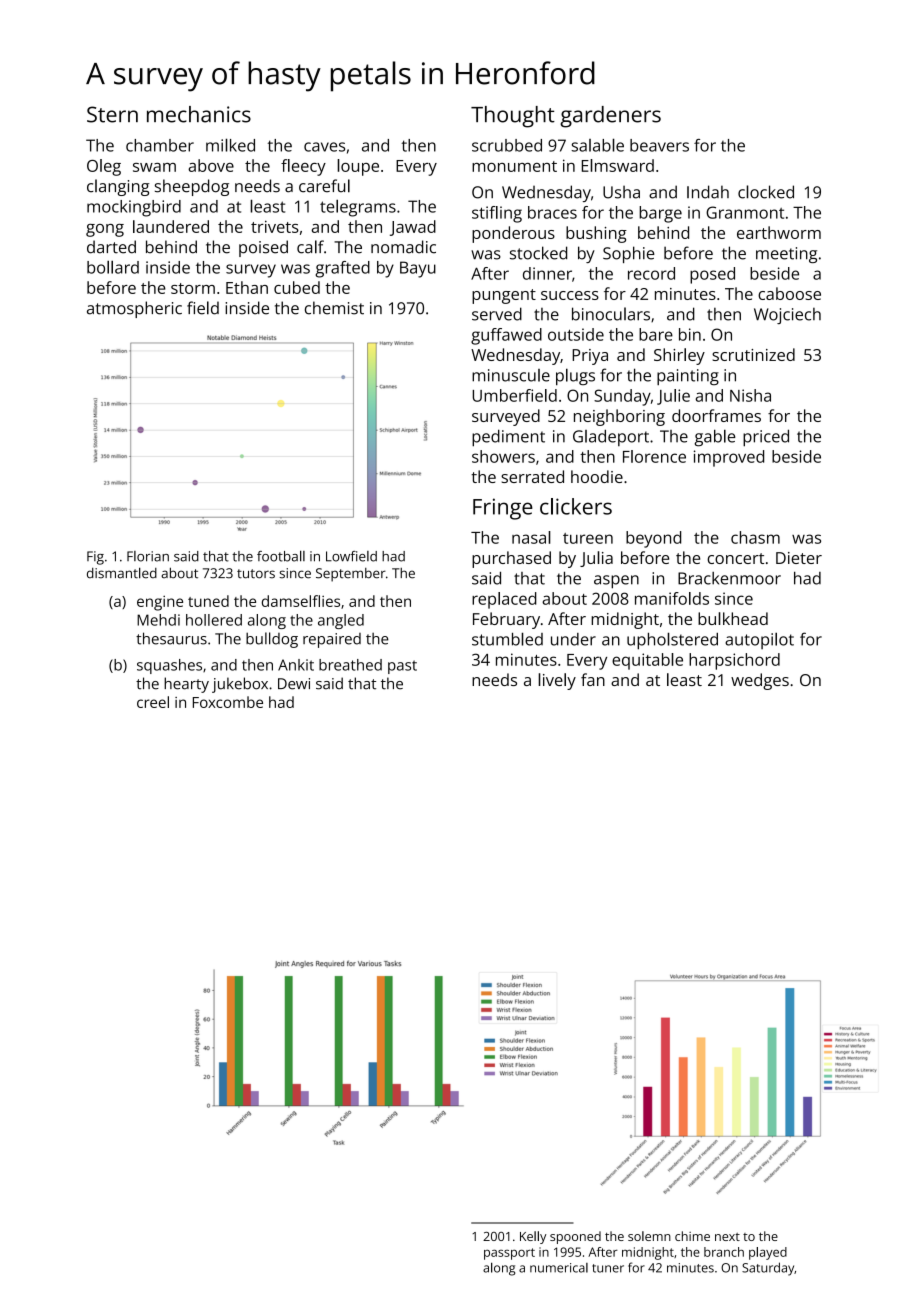 The image size is (908, 1316). I want to click on stifling, so click(497, 214).
